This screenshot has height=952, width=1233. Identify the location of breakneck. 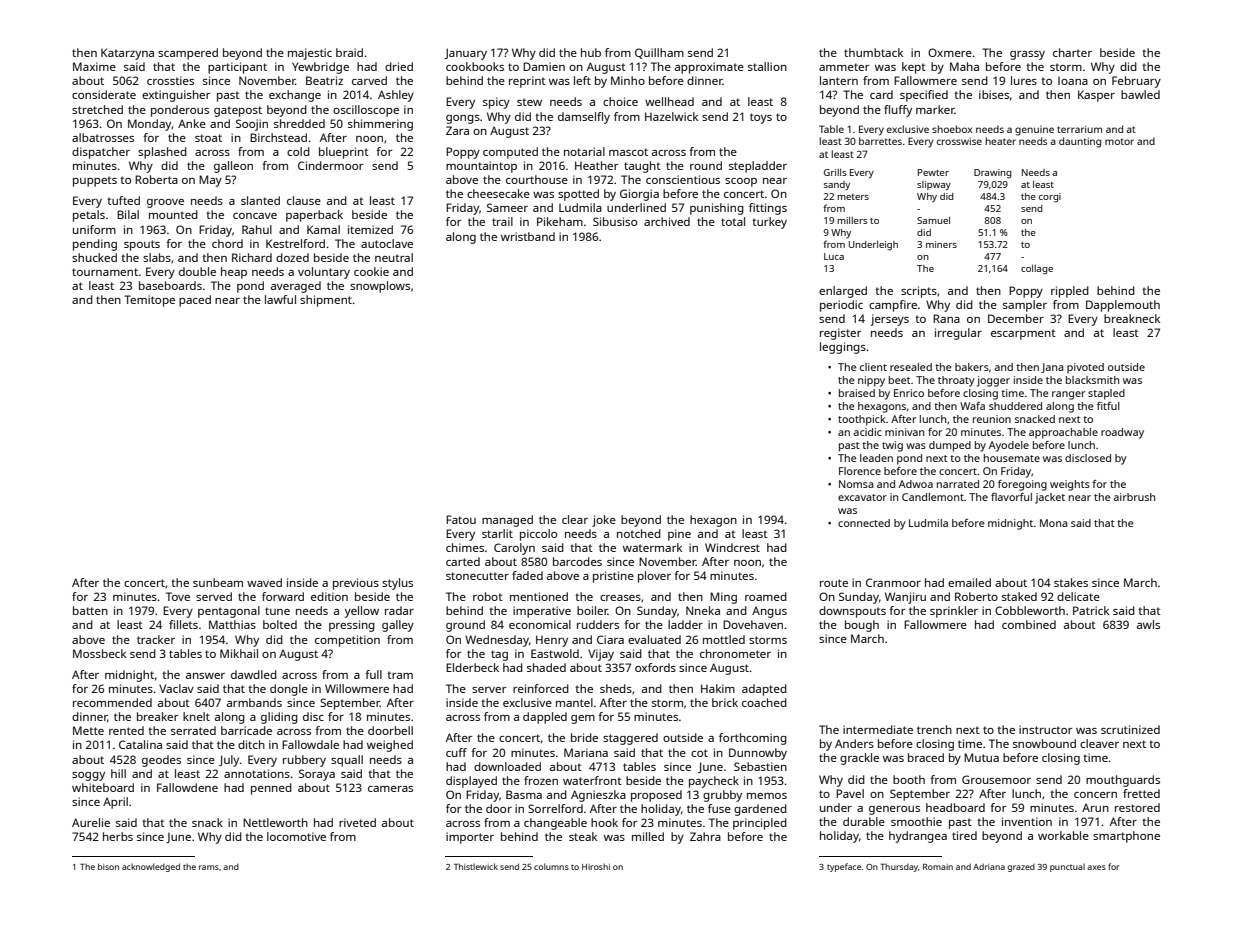
(1132, 318).
